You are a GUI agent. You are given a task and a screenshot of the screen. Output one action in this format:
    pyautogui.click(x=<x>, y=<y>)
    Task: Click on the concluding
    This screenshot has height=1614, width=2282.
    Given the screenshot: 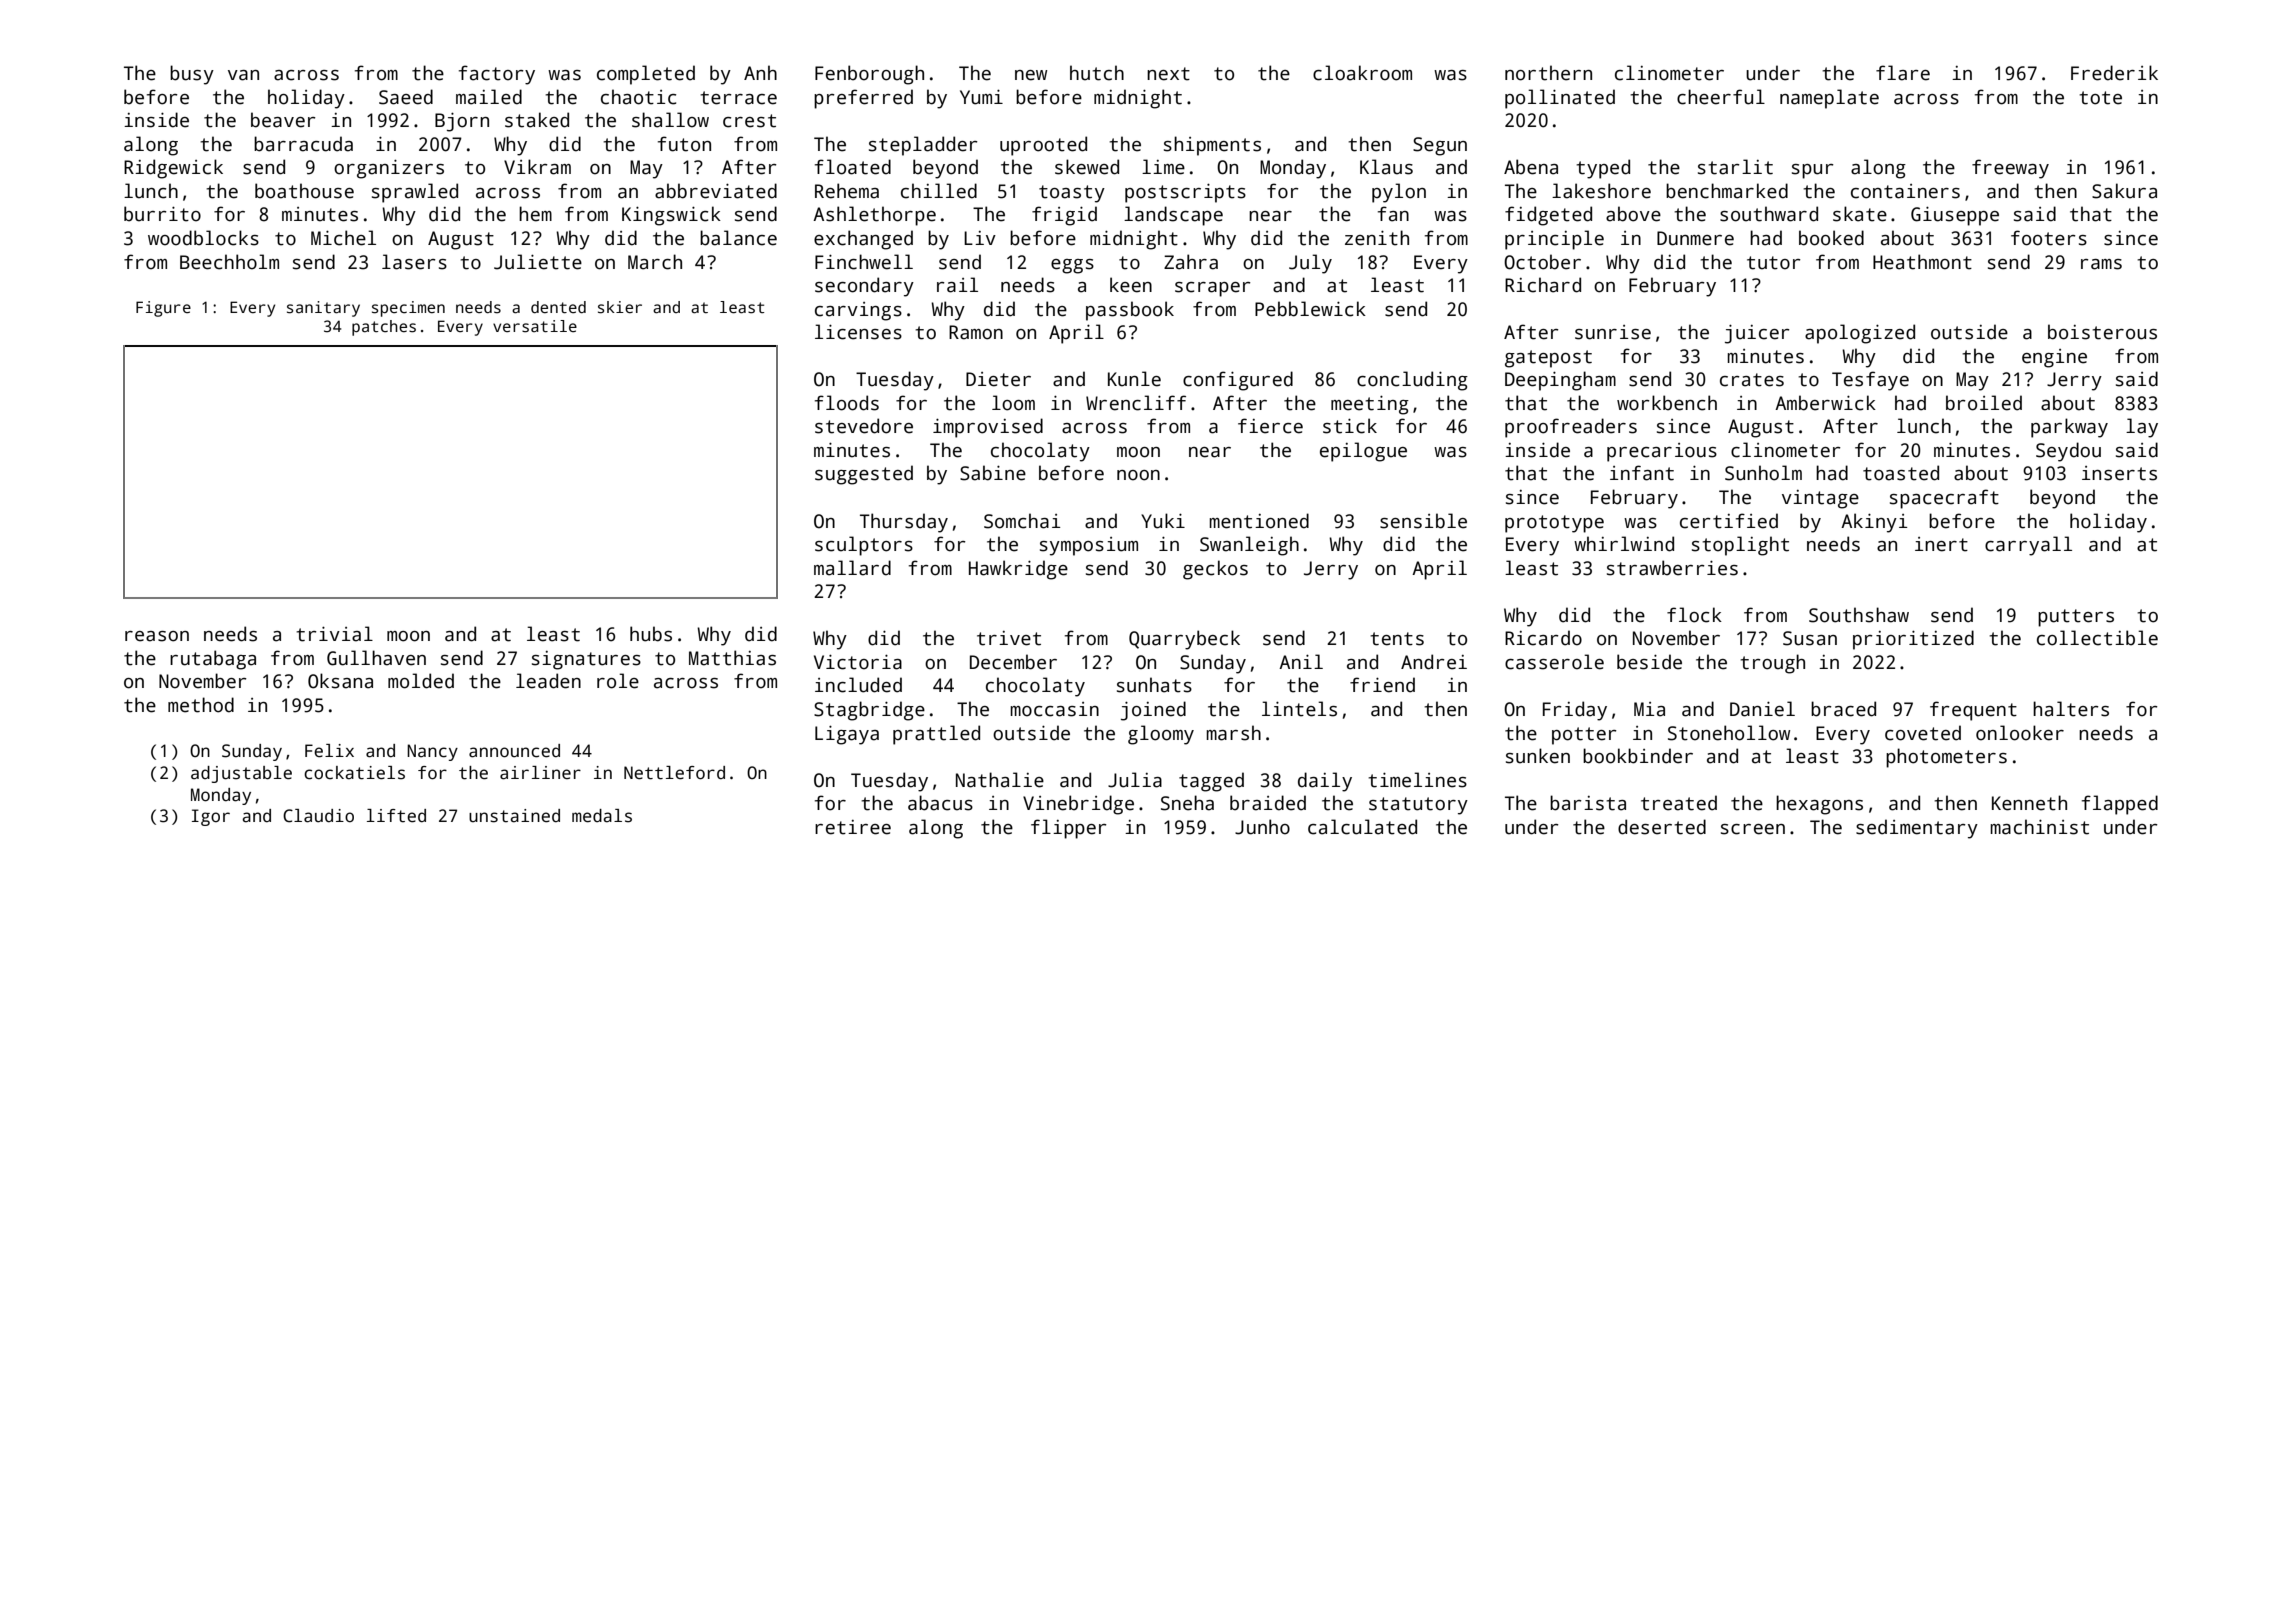 What is the action you would take?
    pyautogui.click(x=1412, y=381)
